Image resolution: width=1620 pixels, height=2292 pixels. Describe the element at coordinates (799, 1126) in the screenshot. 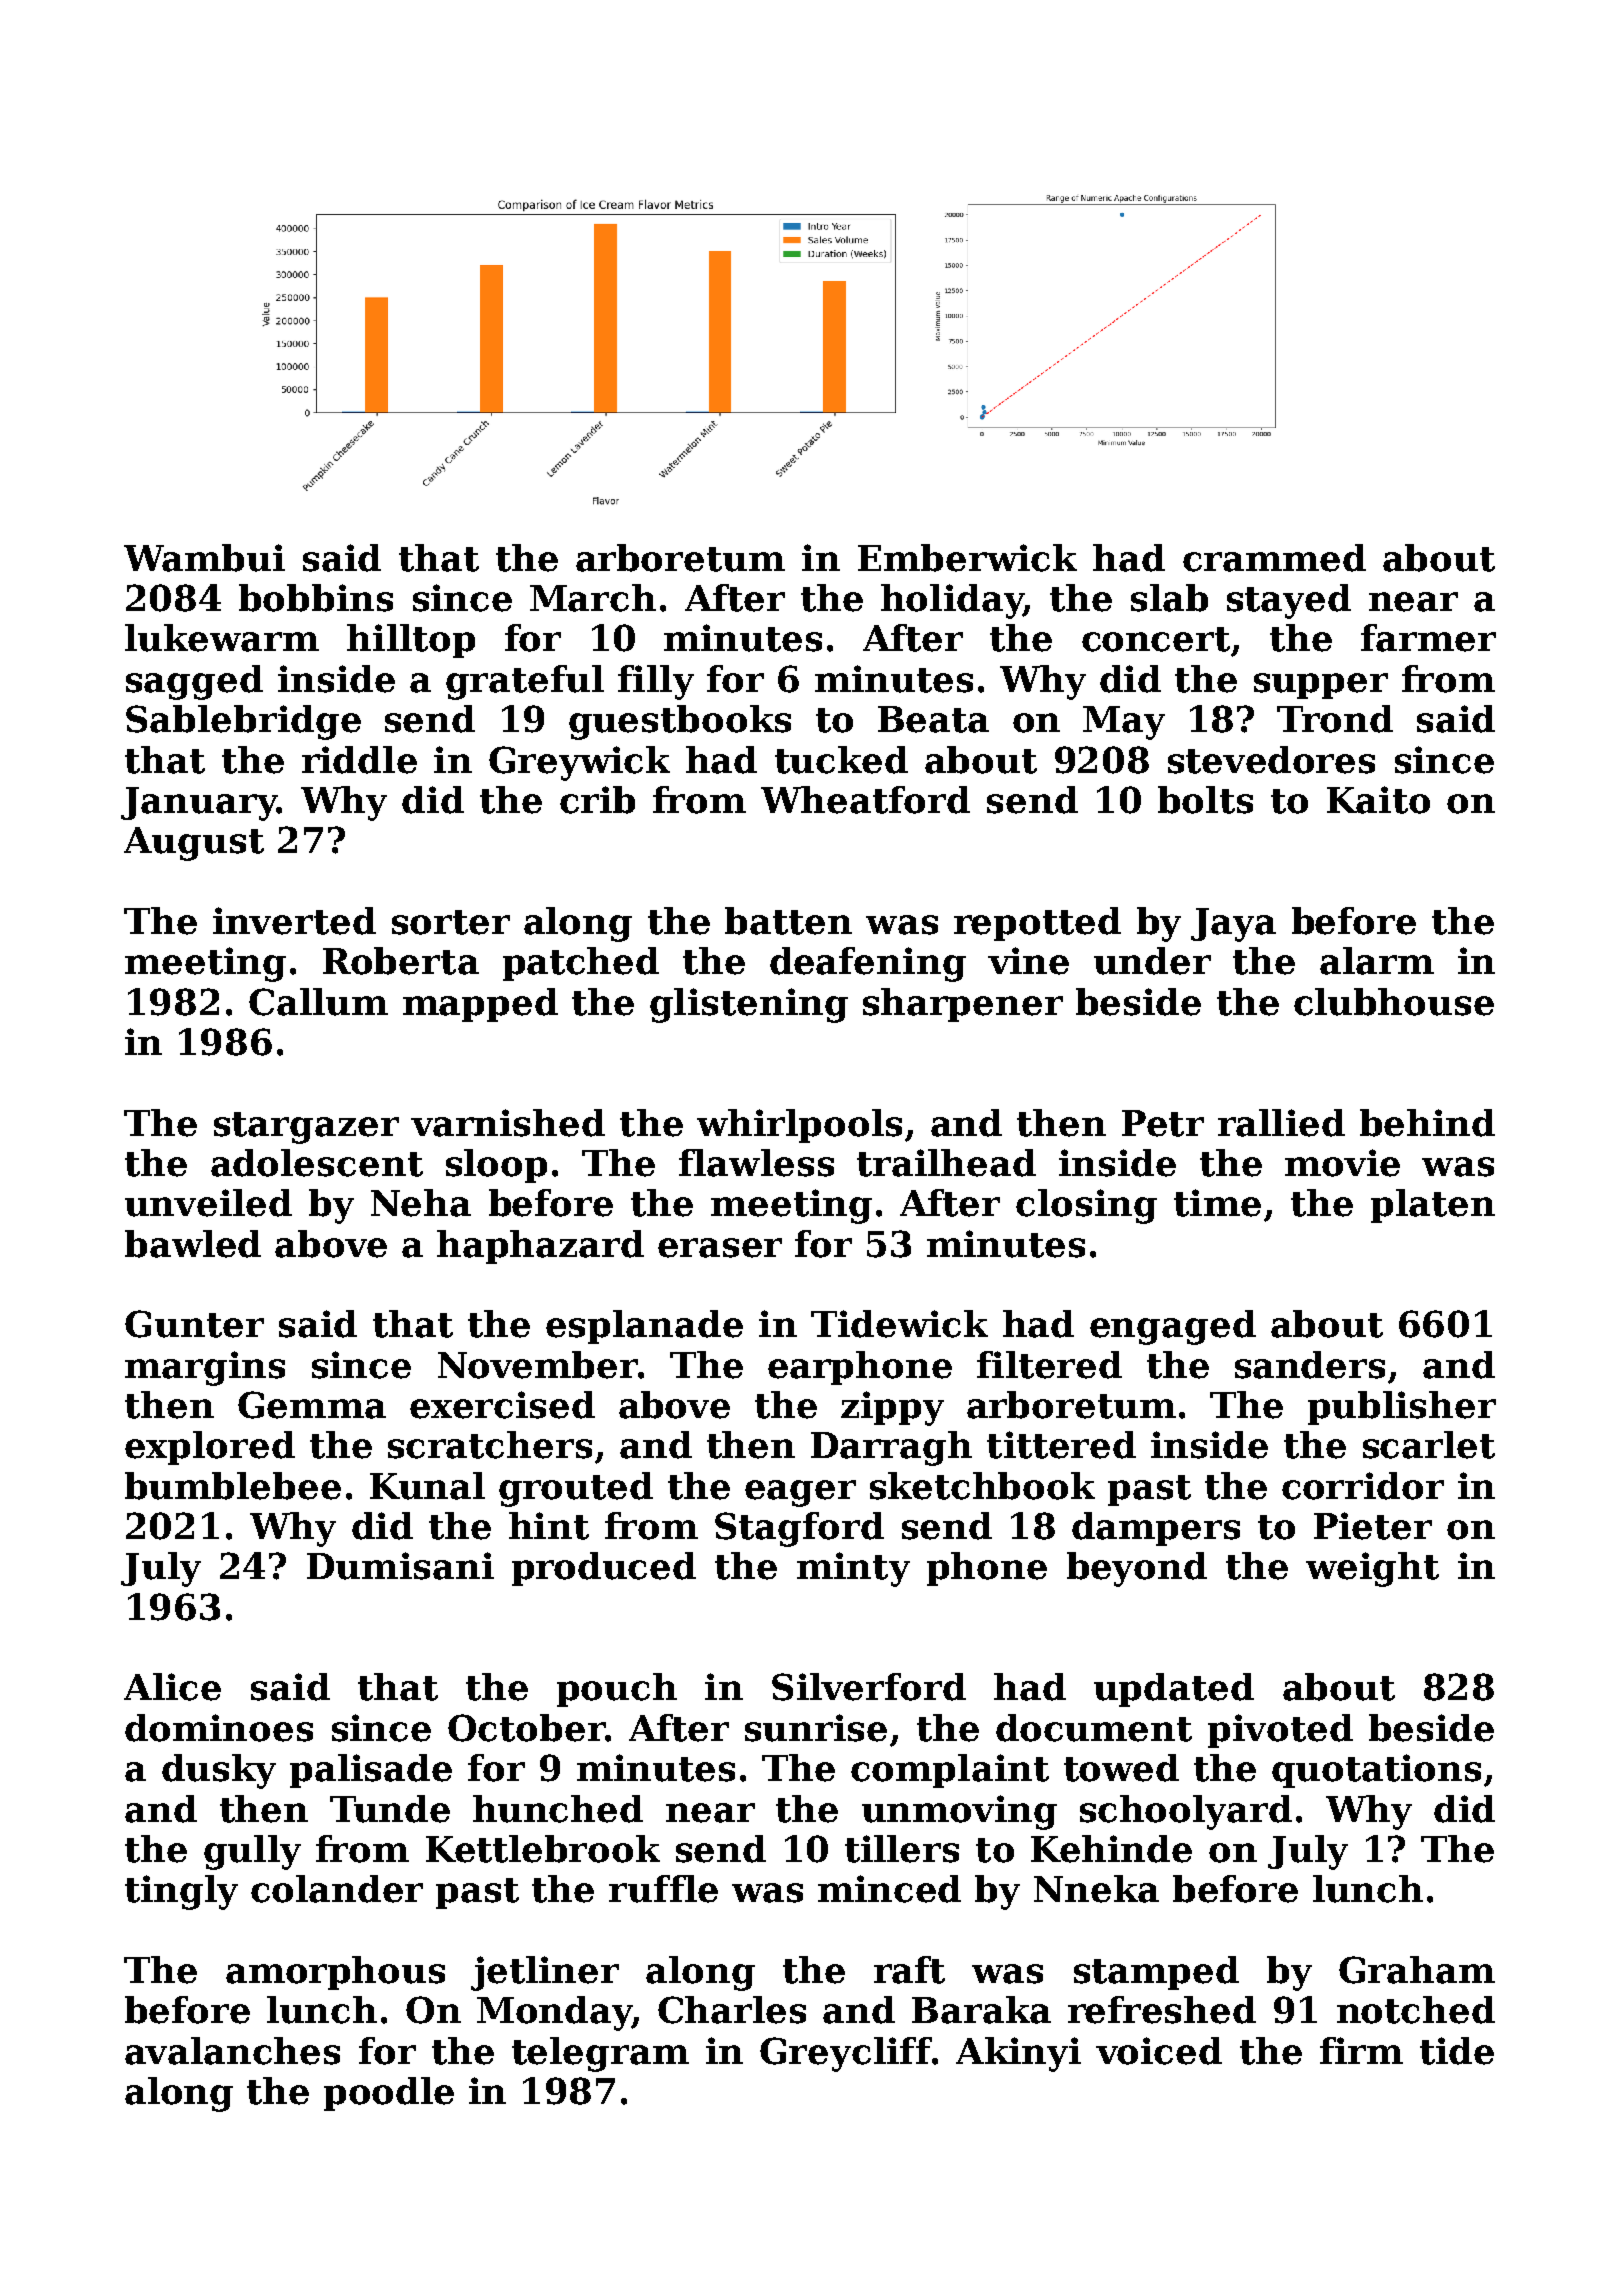

I see `whirlpools` at that location.
